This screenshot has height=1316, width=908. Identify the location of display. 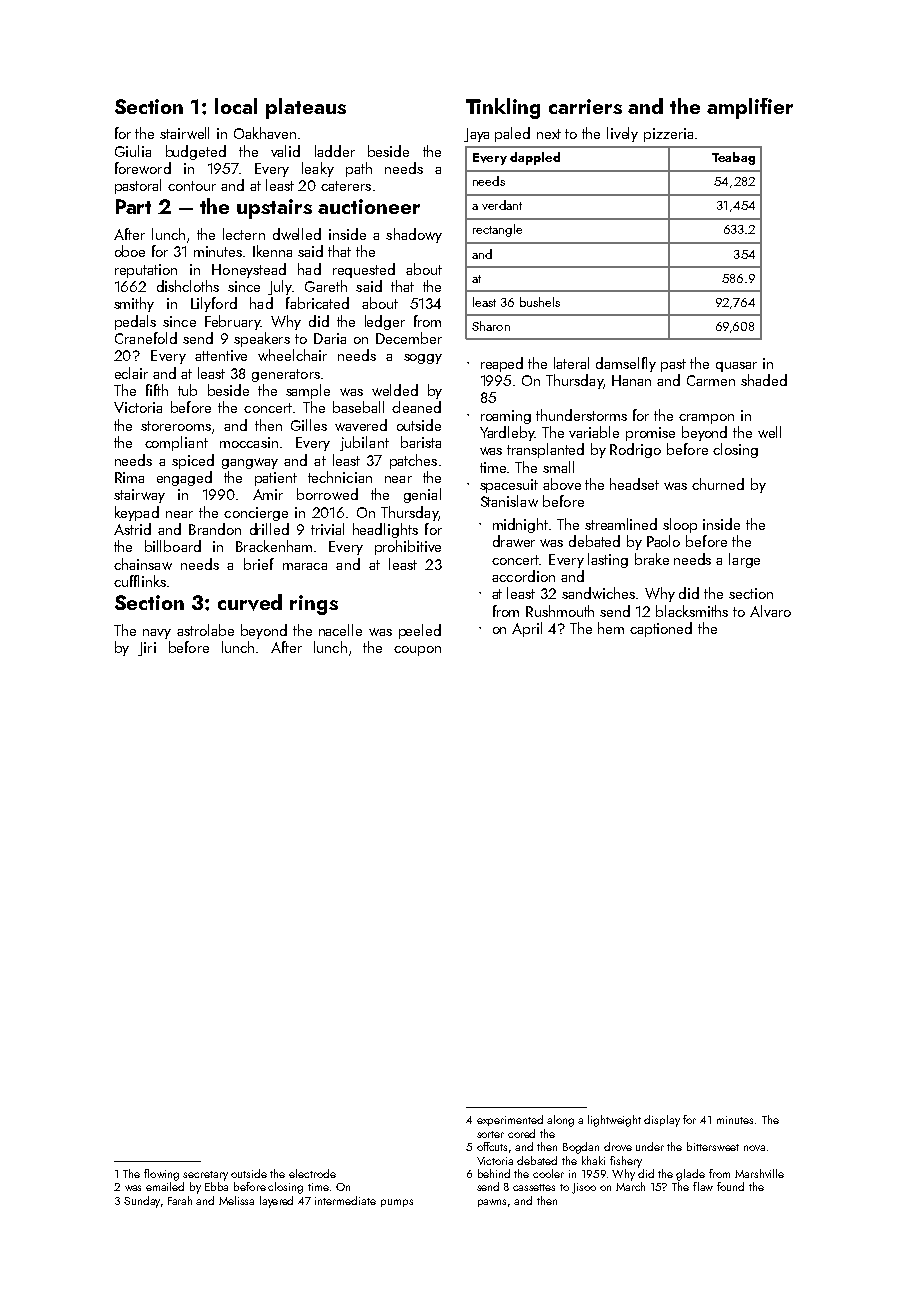
(662, 1121).
